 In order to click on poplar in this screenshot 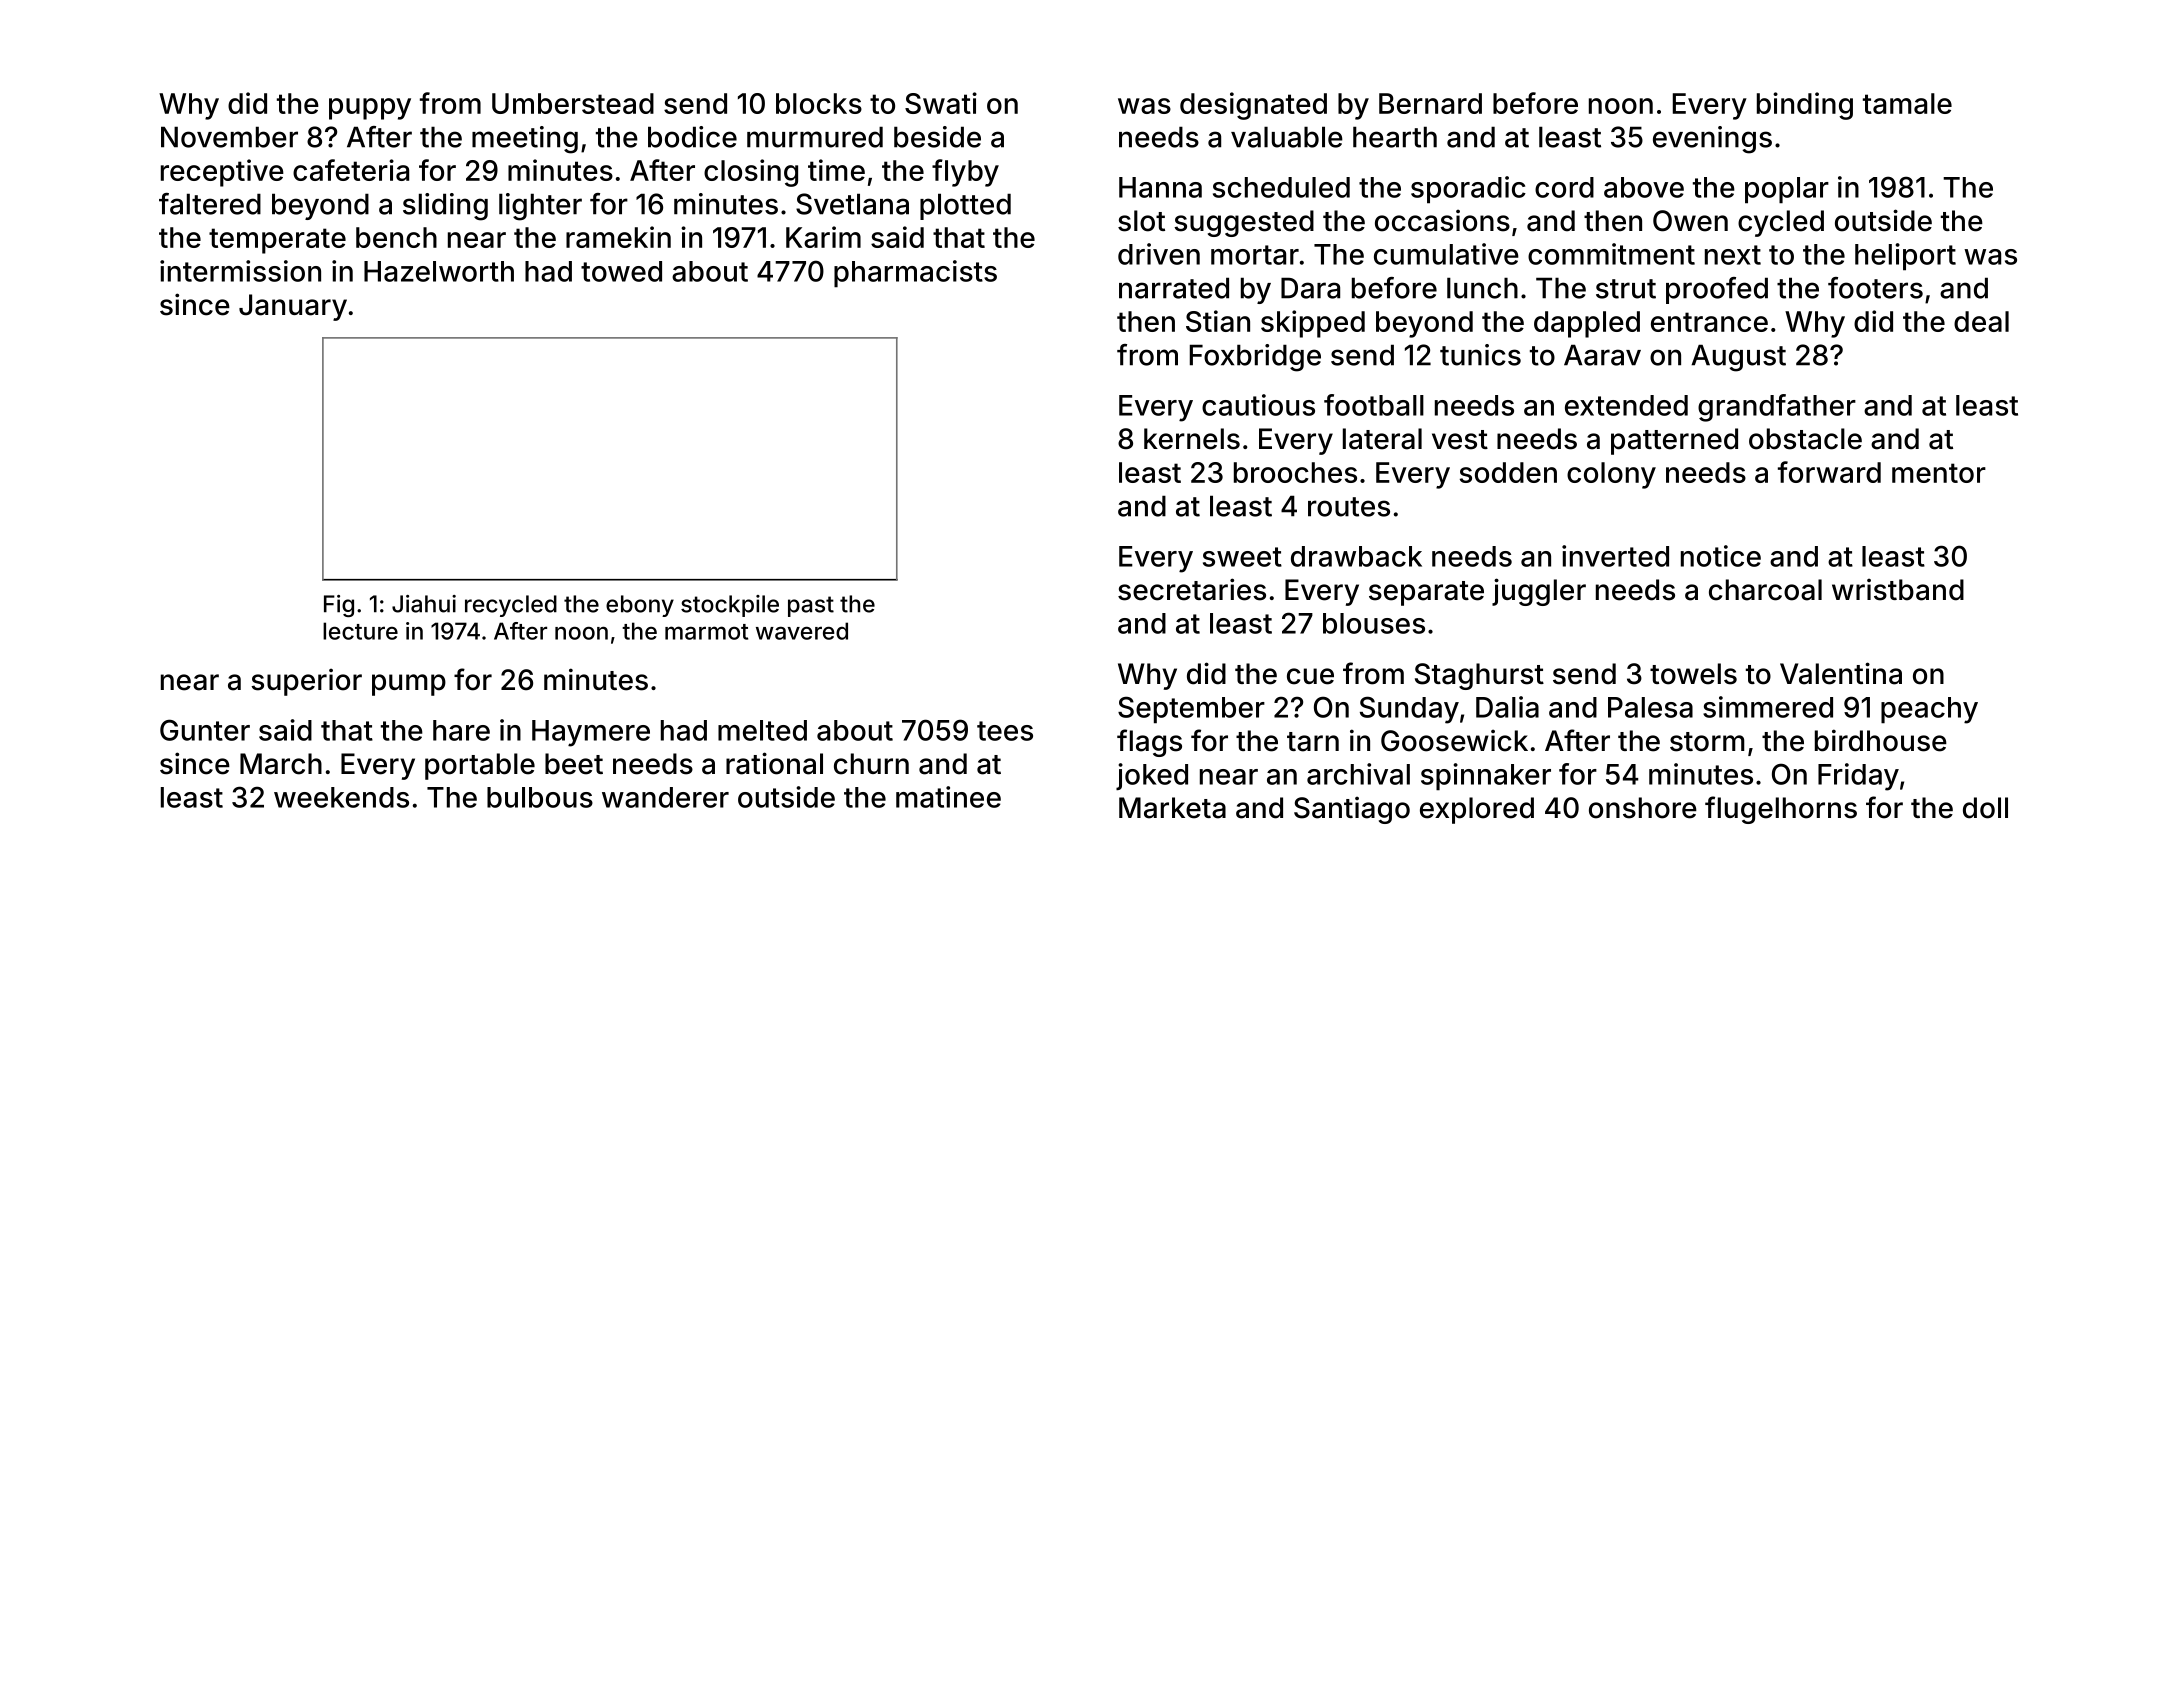, I will do `click(1787, 190)`.
